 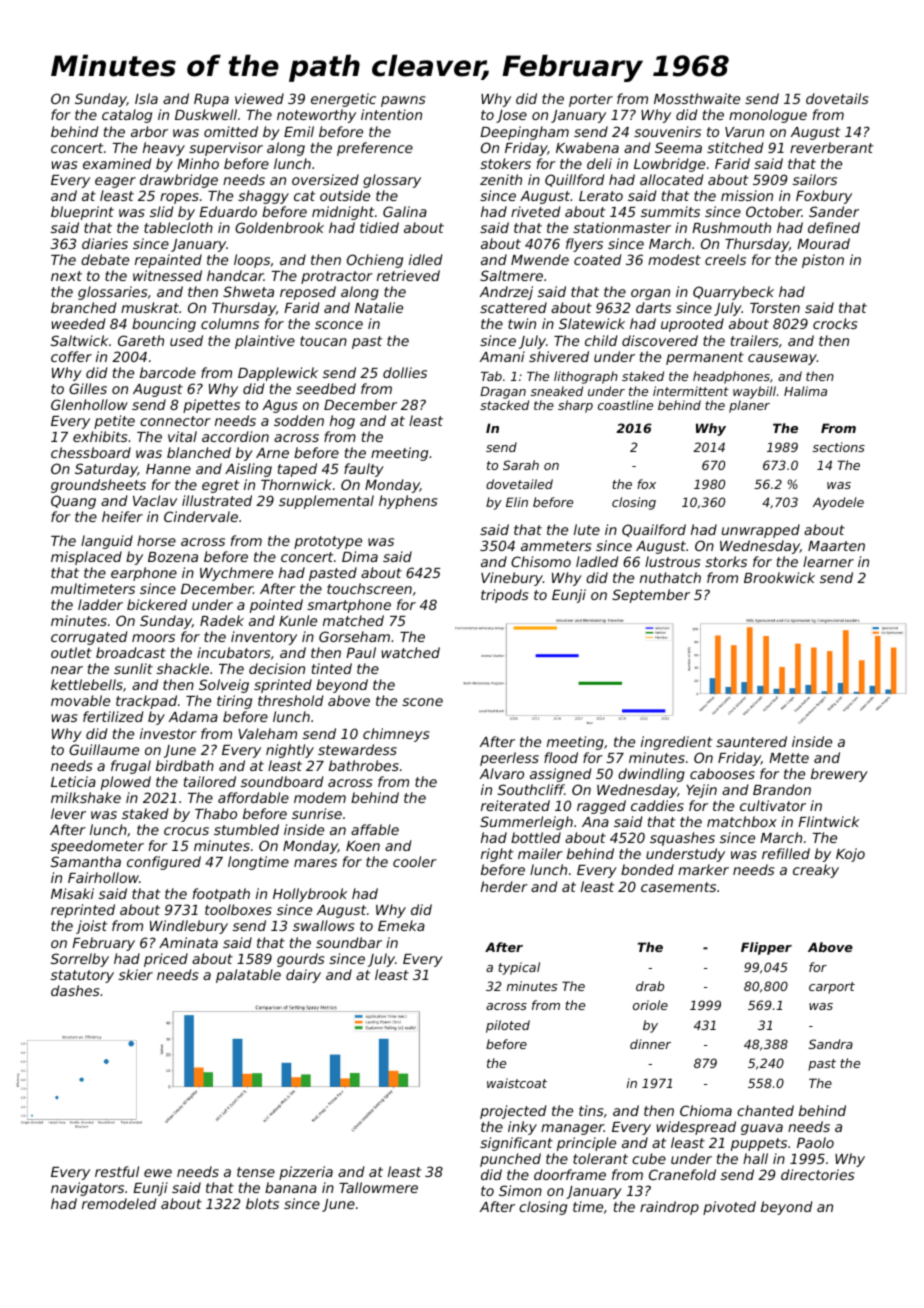 What do you see at coordinates (179, 181) in the screenshot?
I see `drawbridge` at bounding box center [179, 181].
